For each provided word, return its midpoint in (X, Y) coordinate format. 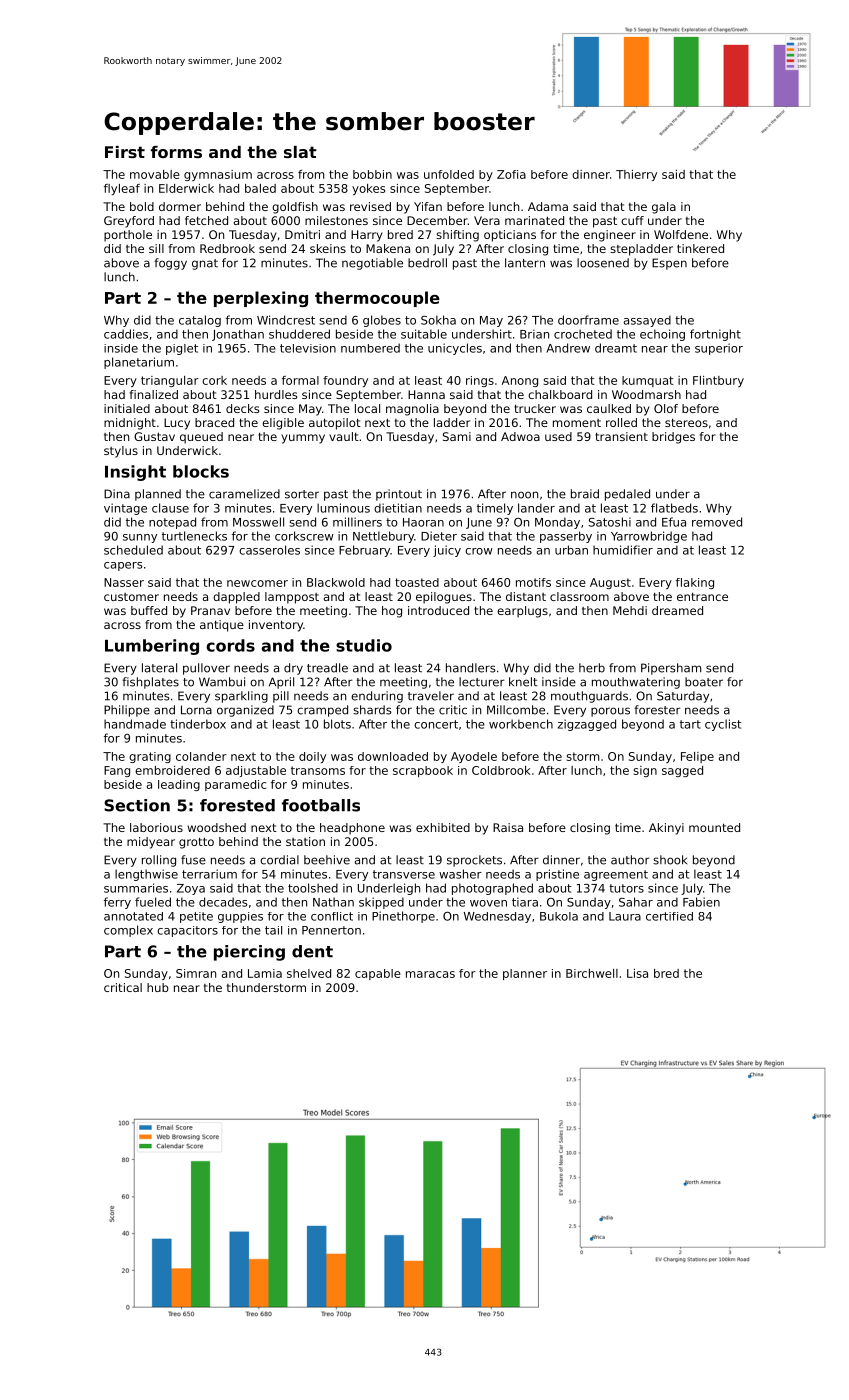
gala (664, 208)
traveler (431, 696)
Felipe (697, 757)
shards (372, 710)
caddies (126, 334)
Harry (366, 236)
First (125, 152)
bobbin (372, 174)
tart (690, 724)
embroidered (172, 770)
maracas (430, 974)
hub (158, 987)
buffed (149, 610)
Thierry (636, 175)
